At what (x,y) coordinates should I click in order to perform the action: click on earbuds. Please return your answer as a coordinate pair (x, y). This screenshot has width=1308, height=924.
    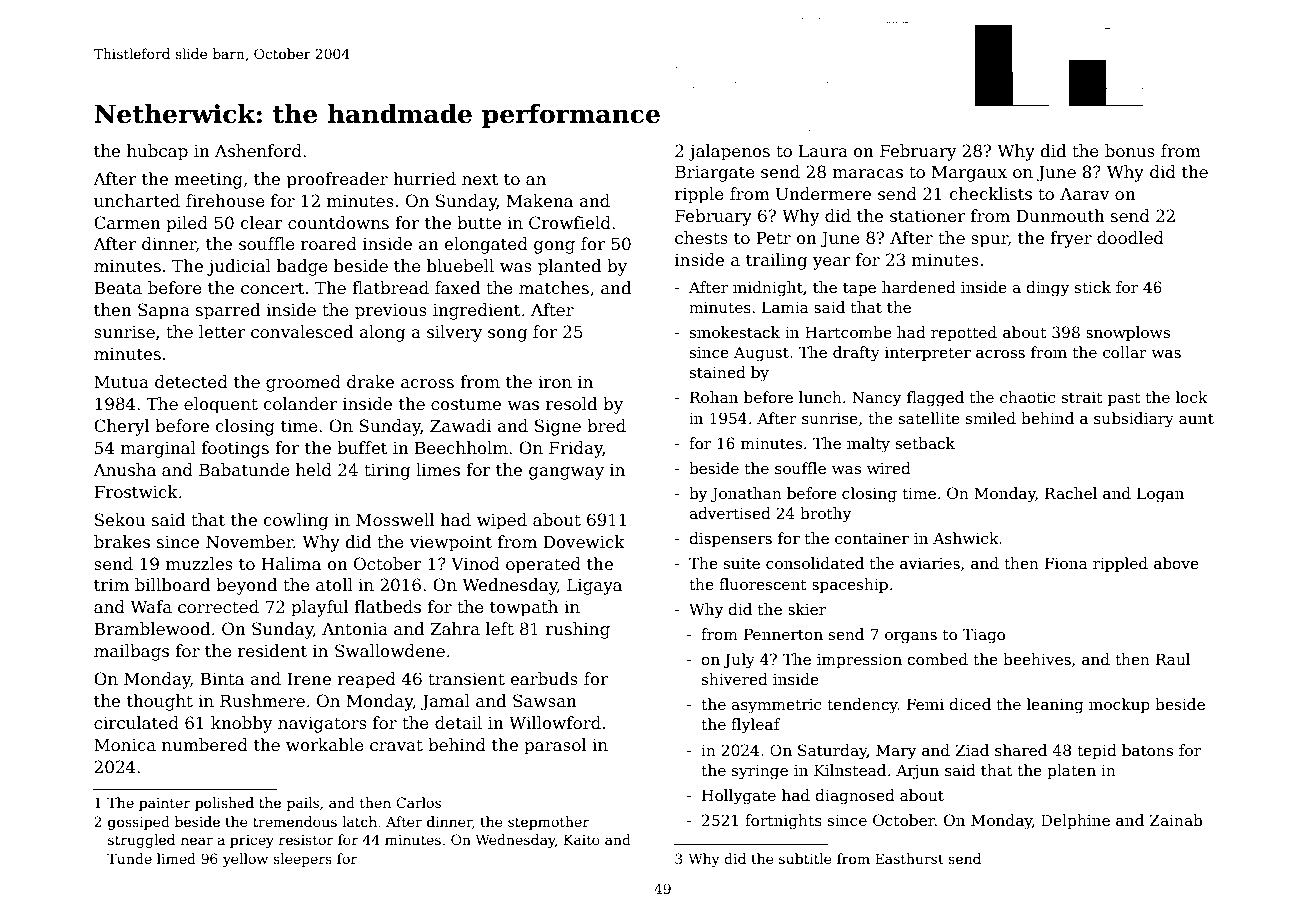
    Looking at the image, I should click on (544, 679).
